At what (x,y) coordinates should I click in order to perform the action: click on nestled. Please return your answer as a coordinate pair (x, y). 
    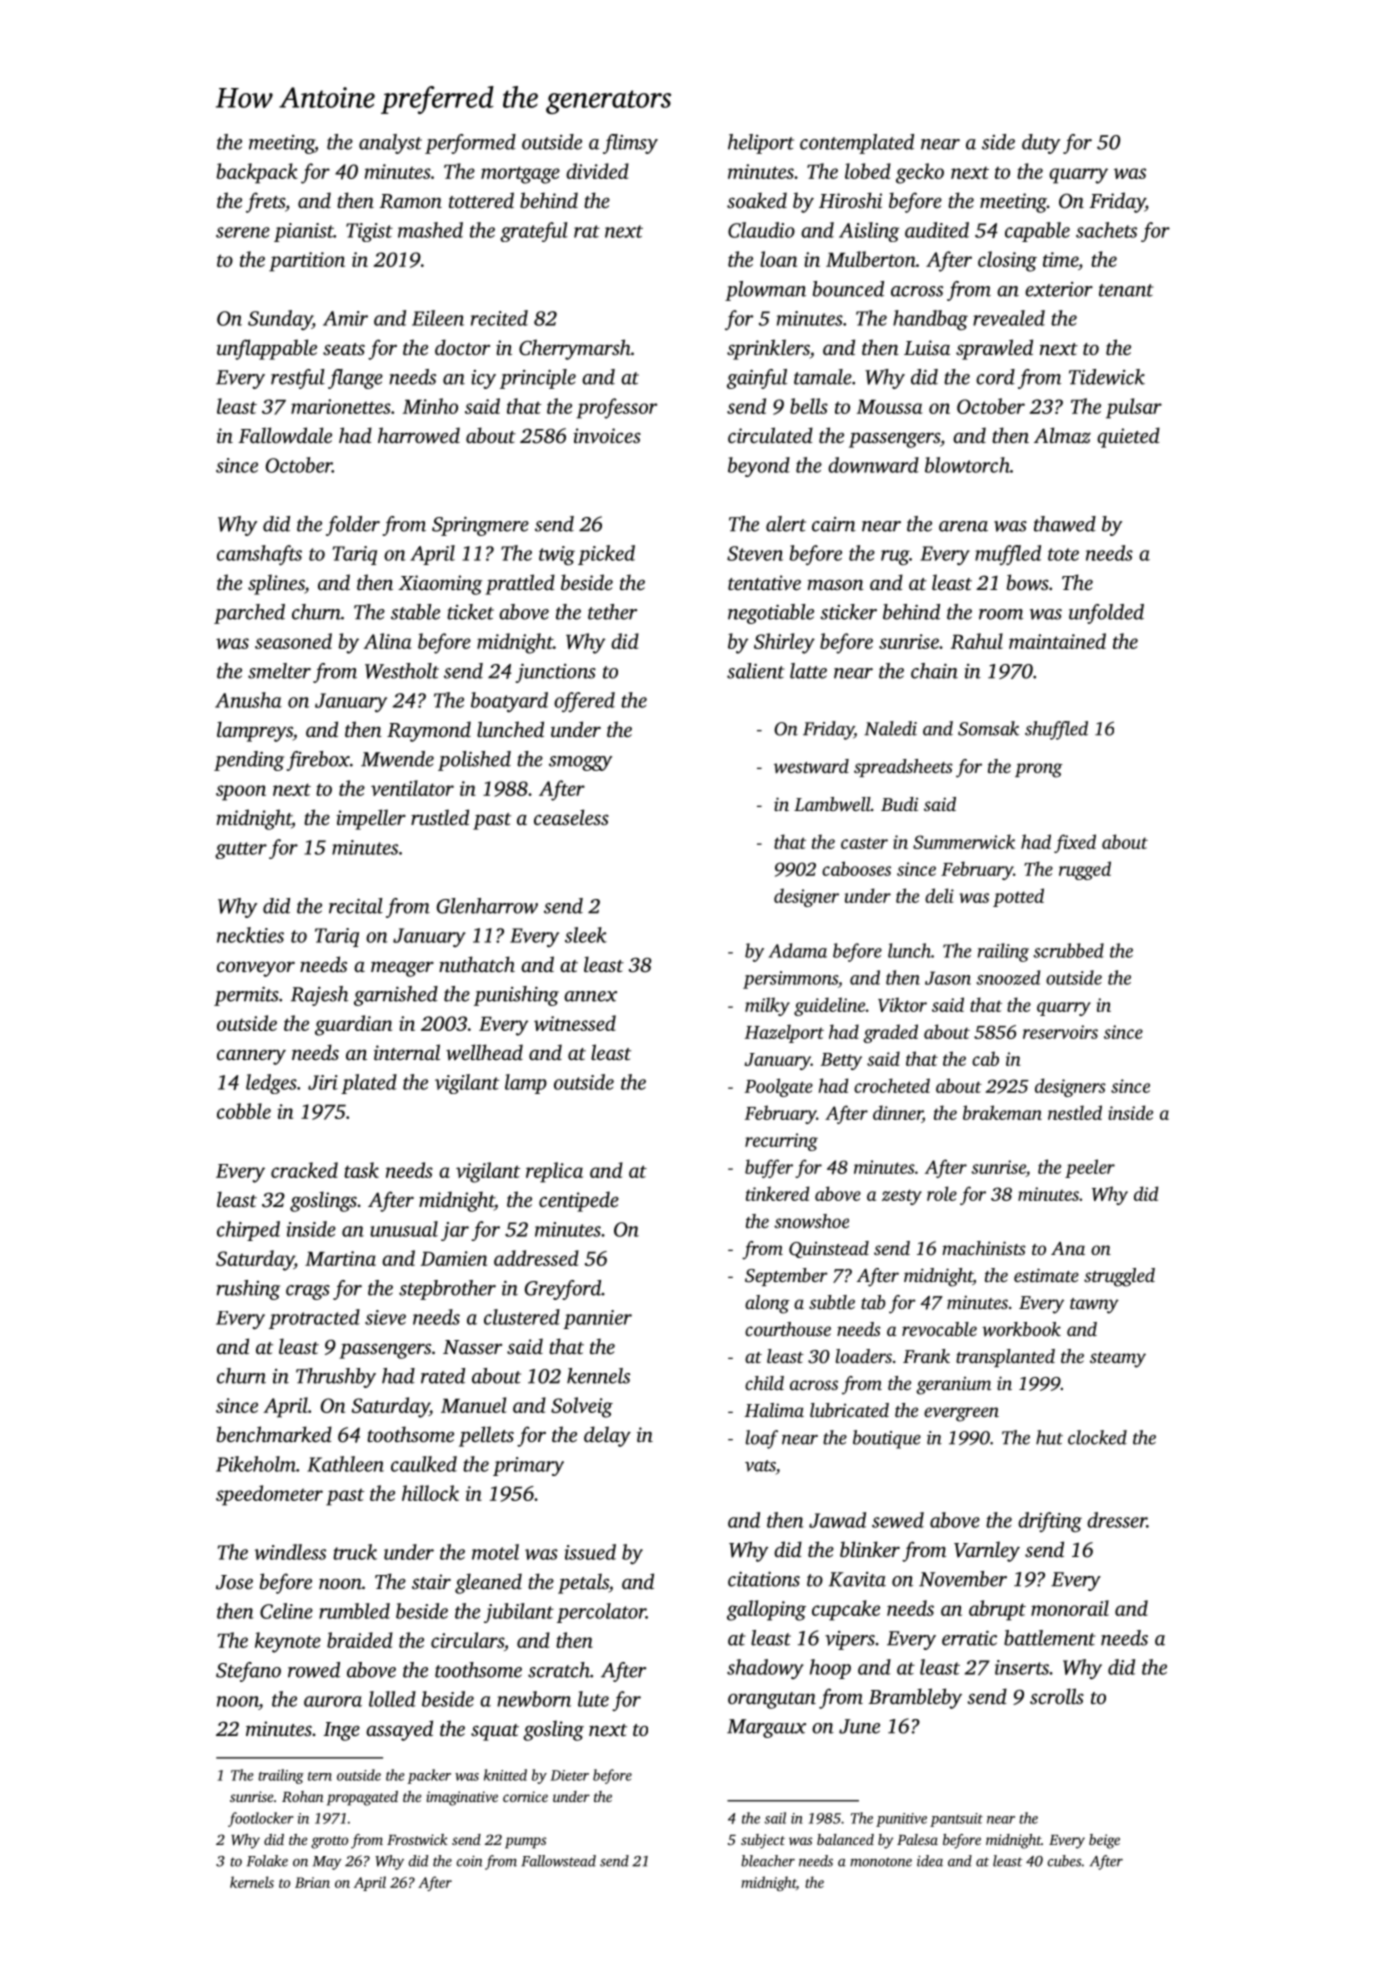
    Looking at the image, I should click on (1075, 1112).
